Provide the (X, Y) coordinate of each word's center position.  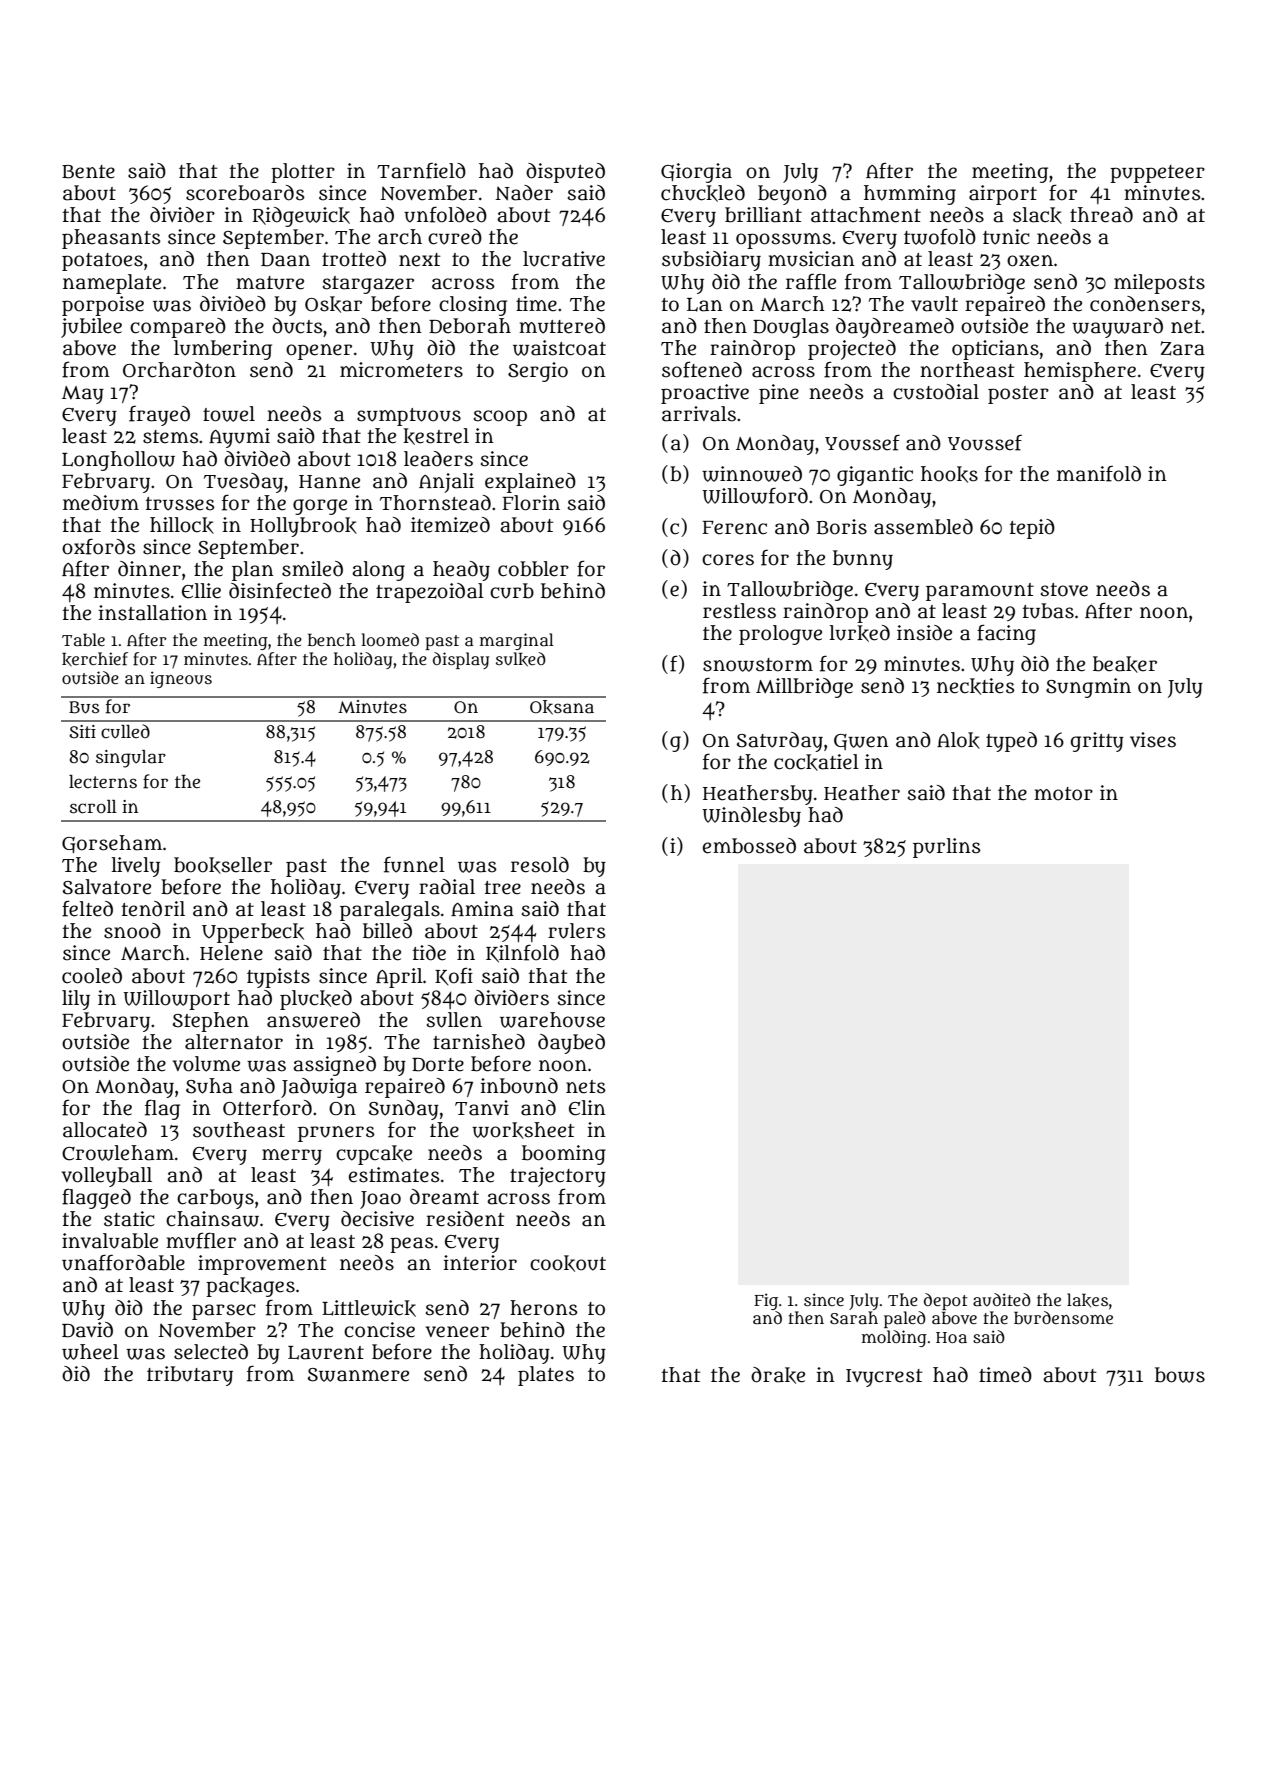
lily (76, 1000)
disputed (565, 173)
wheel (90, 1352)
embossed (749, 846)
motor (1063, 794)
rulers (577, 931)
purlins (947, 848)
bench (332, 639)
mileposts (1159, 284)
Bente (88, 172)
